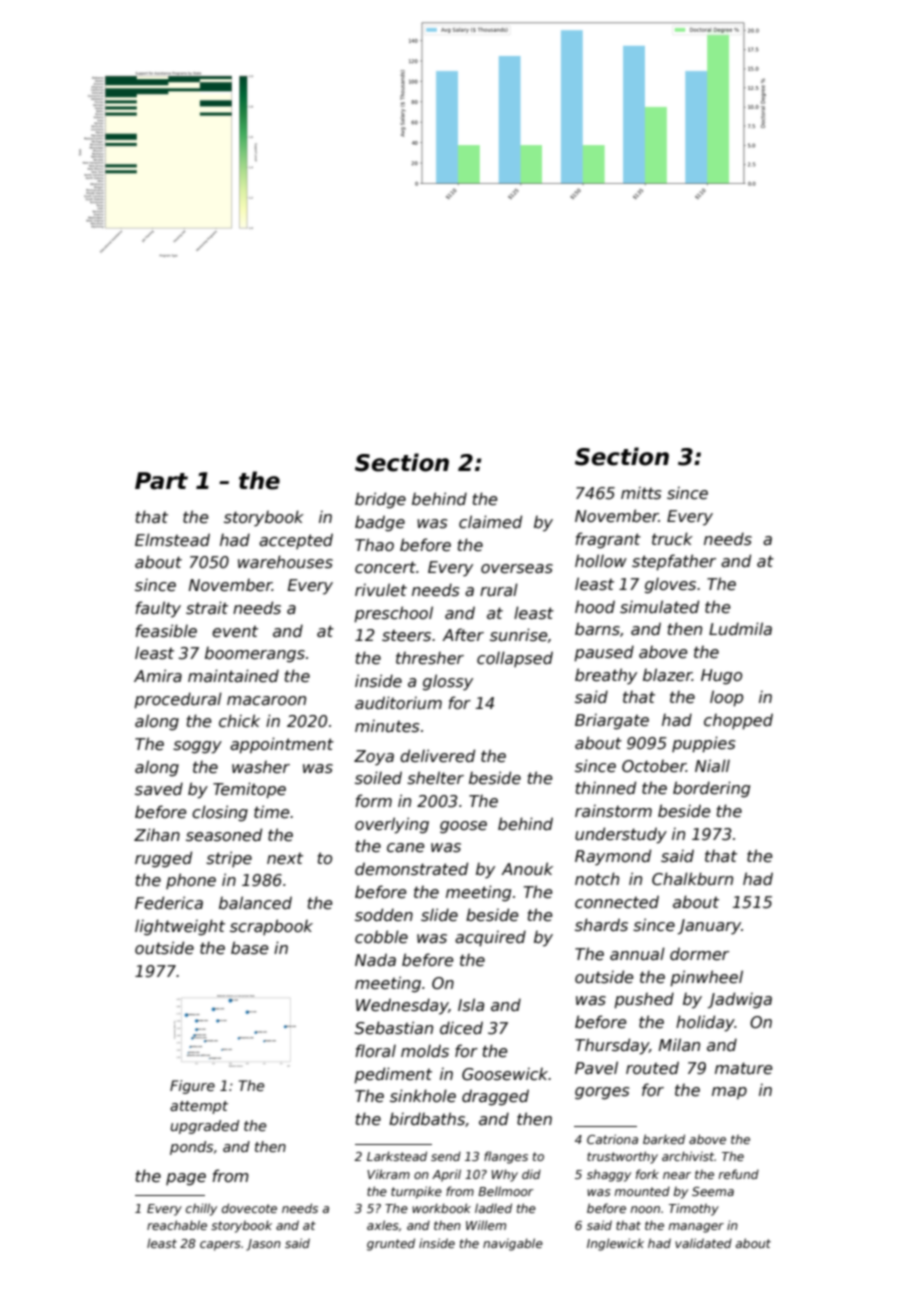 This page has height=1316, width=908. Describe the element at coordinates (703, 1243) in the page. I see `validated` at that location.
